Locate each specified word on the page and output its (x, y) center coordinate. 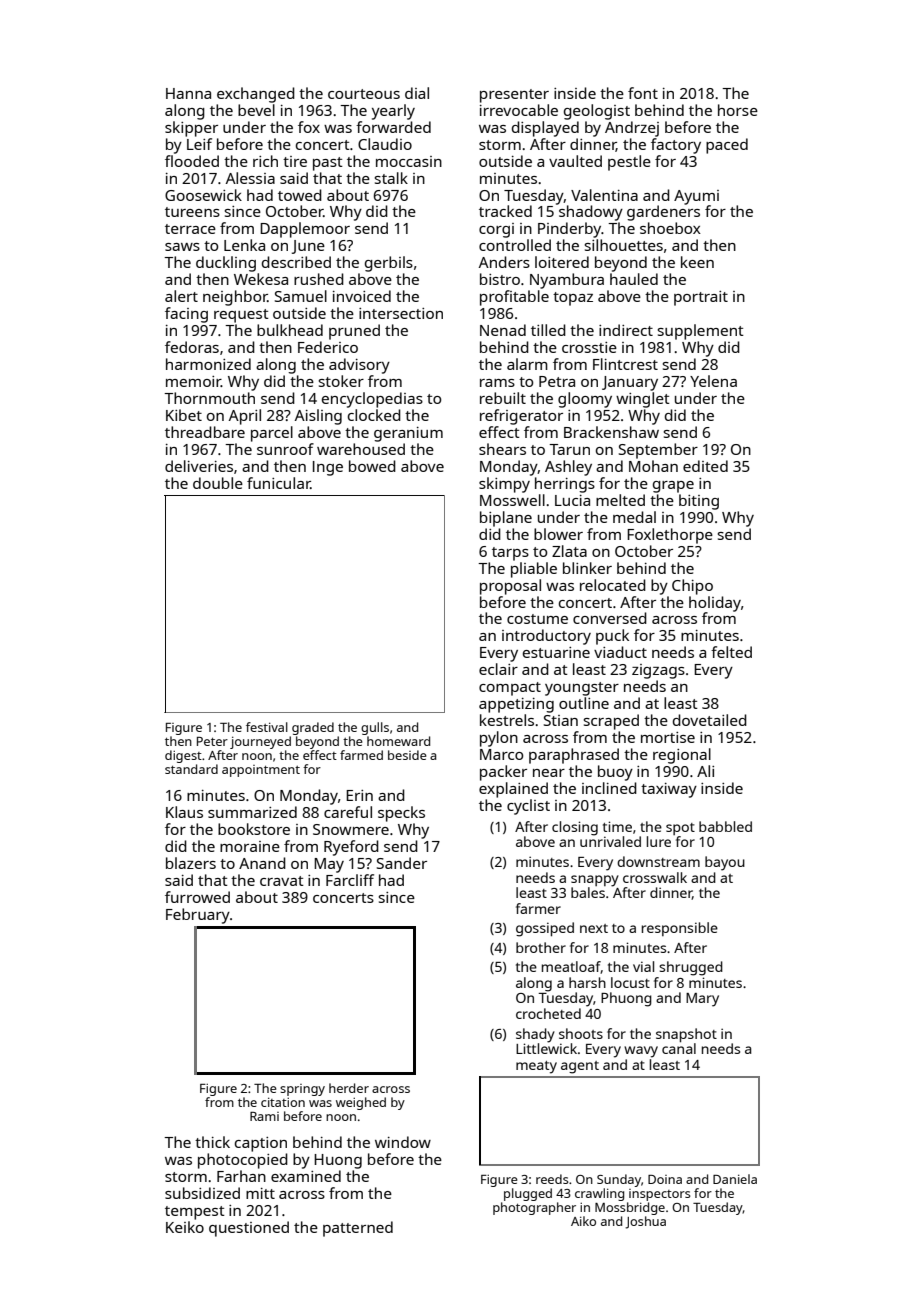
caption (261, 1144)
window (403, 1142)
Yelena (713, 381)
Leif (199, 144)
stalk (391, 178)
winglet (643, 400)
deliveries (199, 466)
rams (497, 383)
